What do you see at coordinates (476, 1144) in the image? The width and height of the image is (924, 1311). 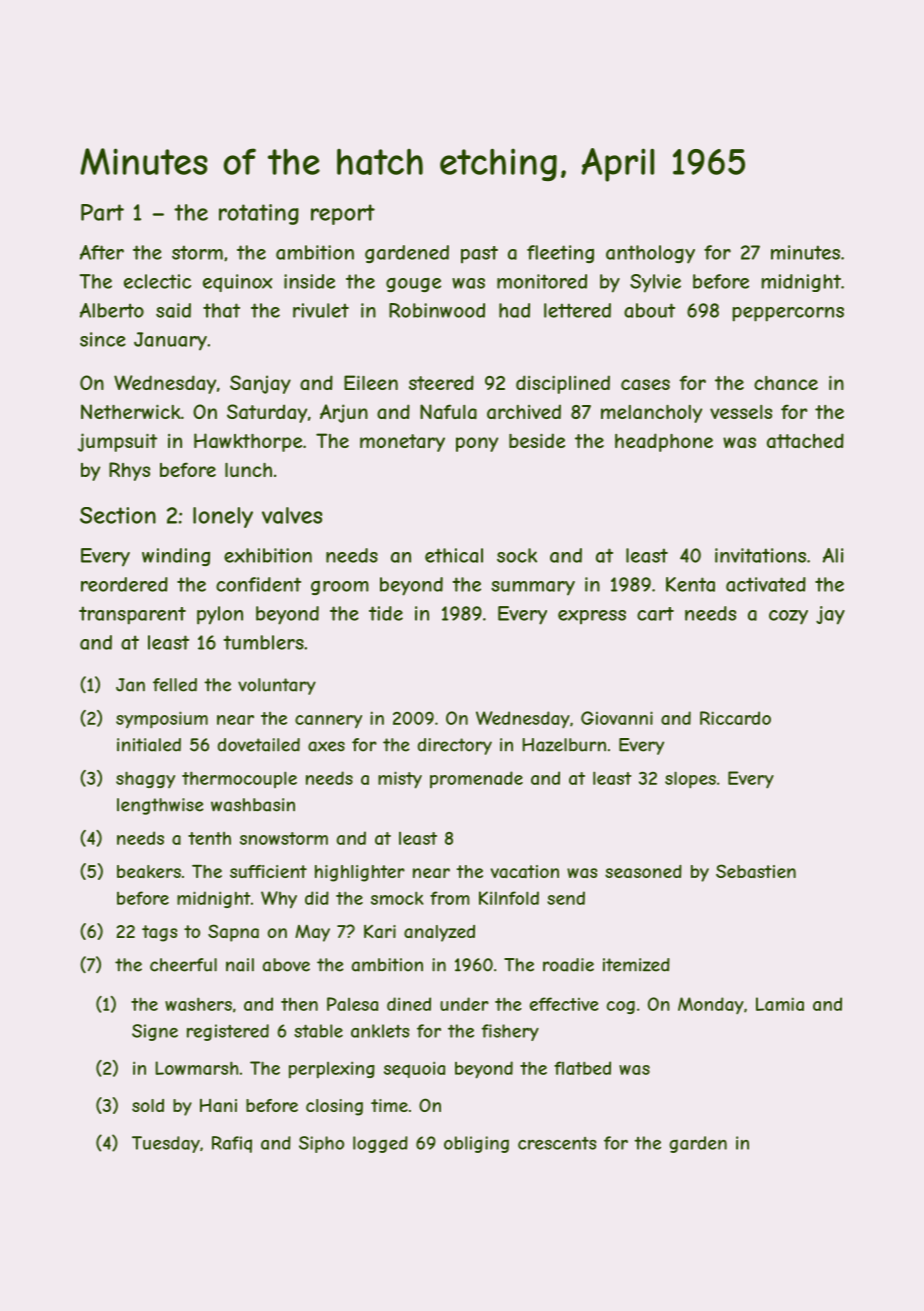 I see `obliging` at bounding box center [476, 1144].
